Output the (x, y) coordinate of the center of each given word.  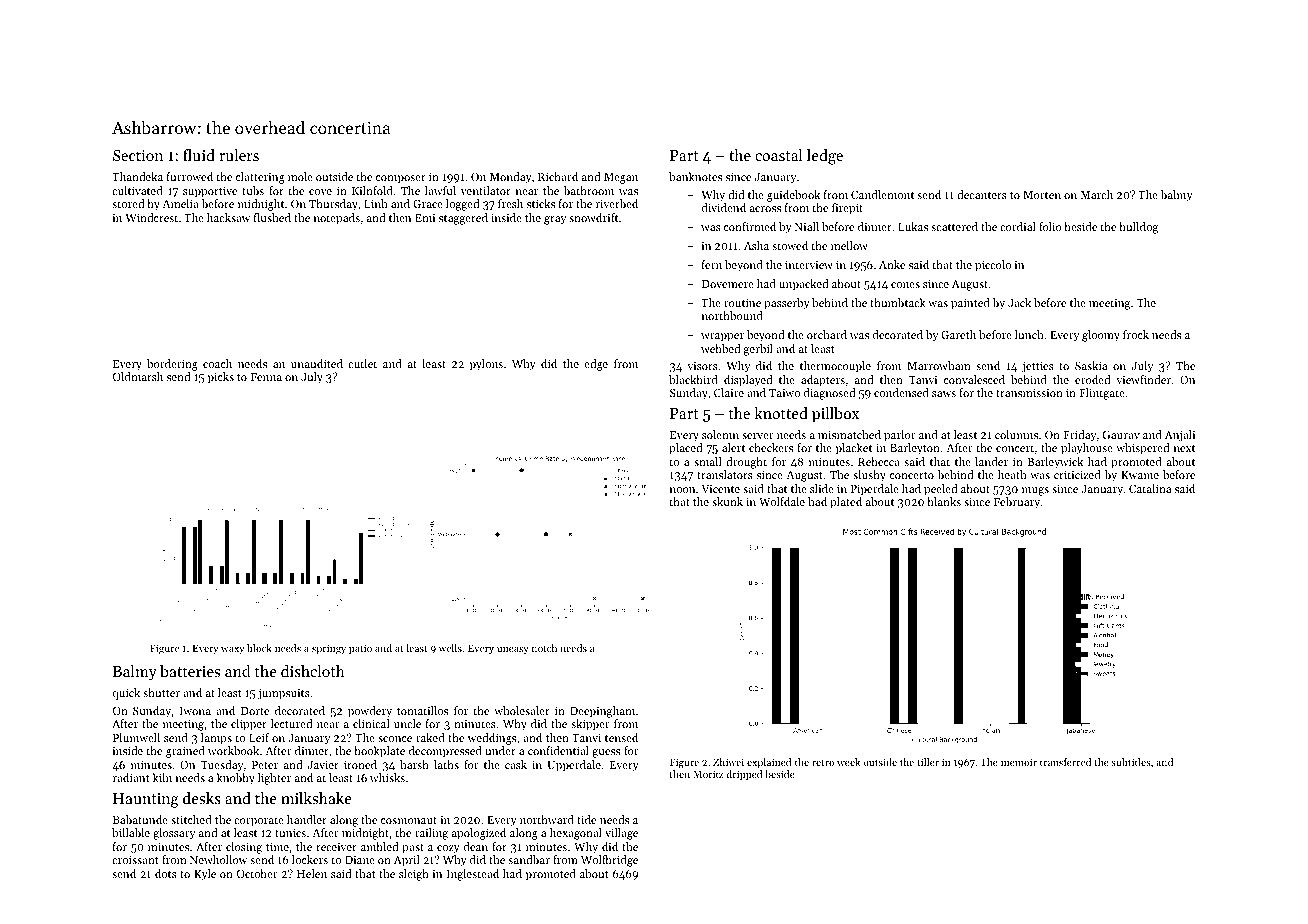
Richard (558, 176)
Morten (1042, 195)
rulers (239, 155)
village (621, 834)
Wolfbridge (609, 861)
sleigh (414, 875)
